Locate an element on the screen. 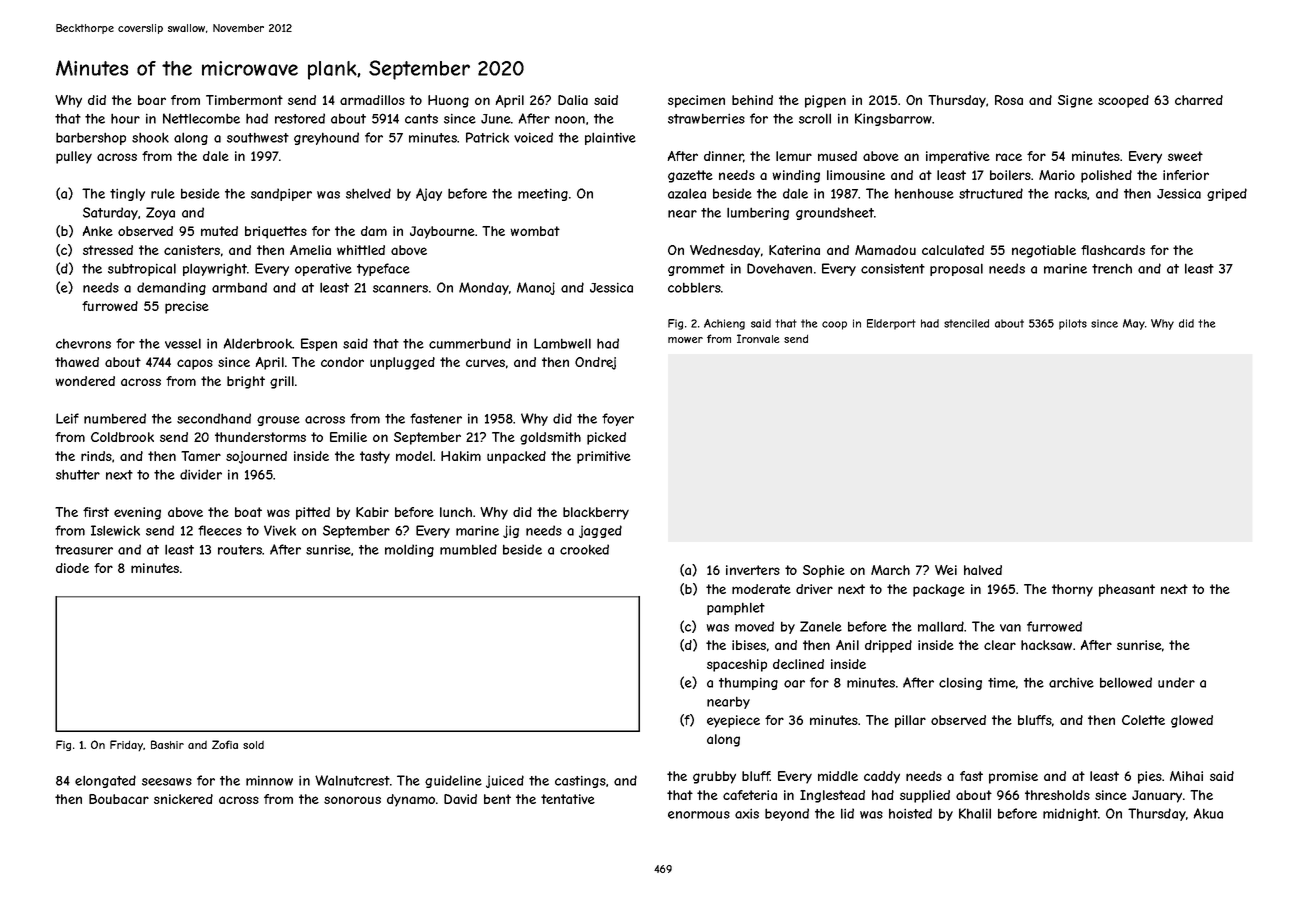 The image size is (1308, 924). divider is located at coordinates (201, 474).
